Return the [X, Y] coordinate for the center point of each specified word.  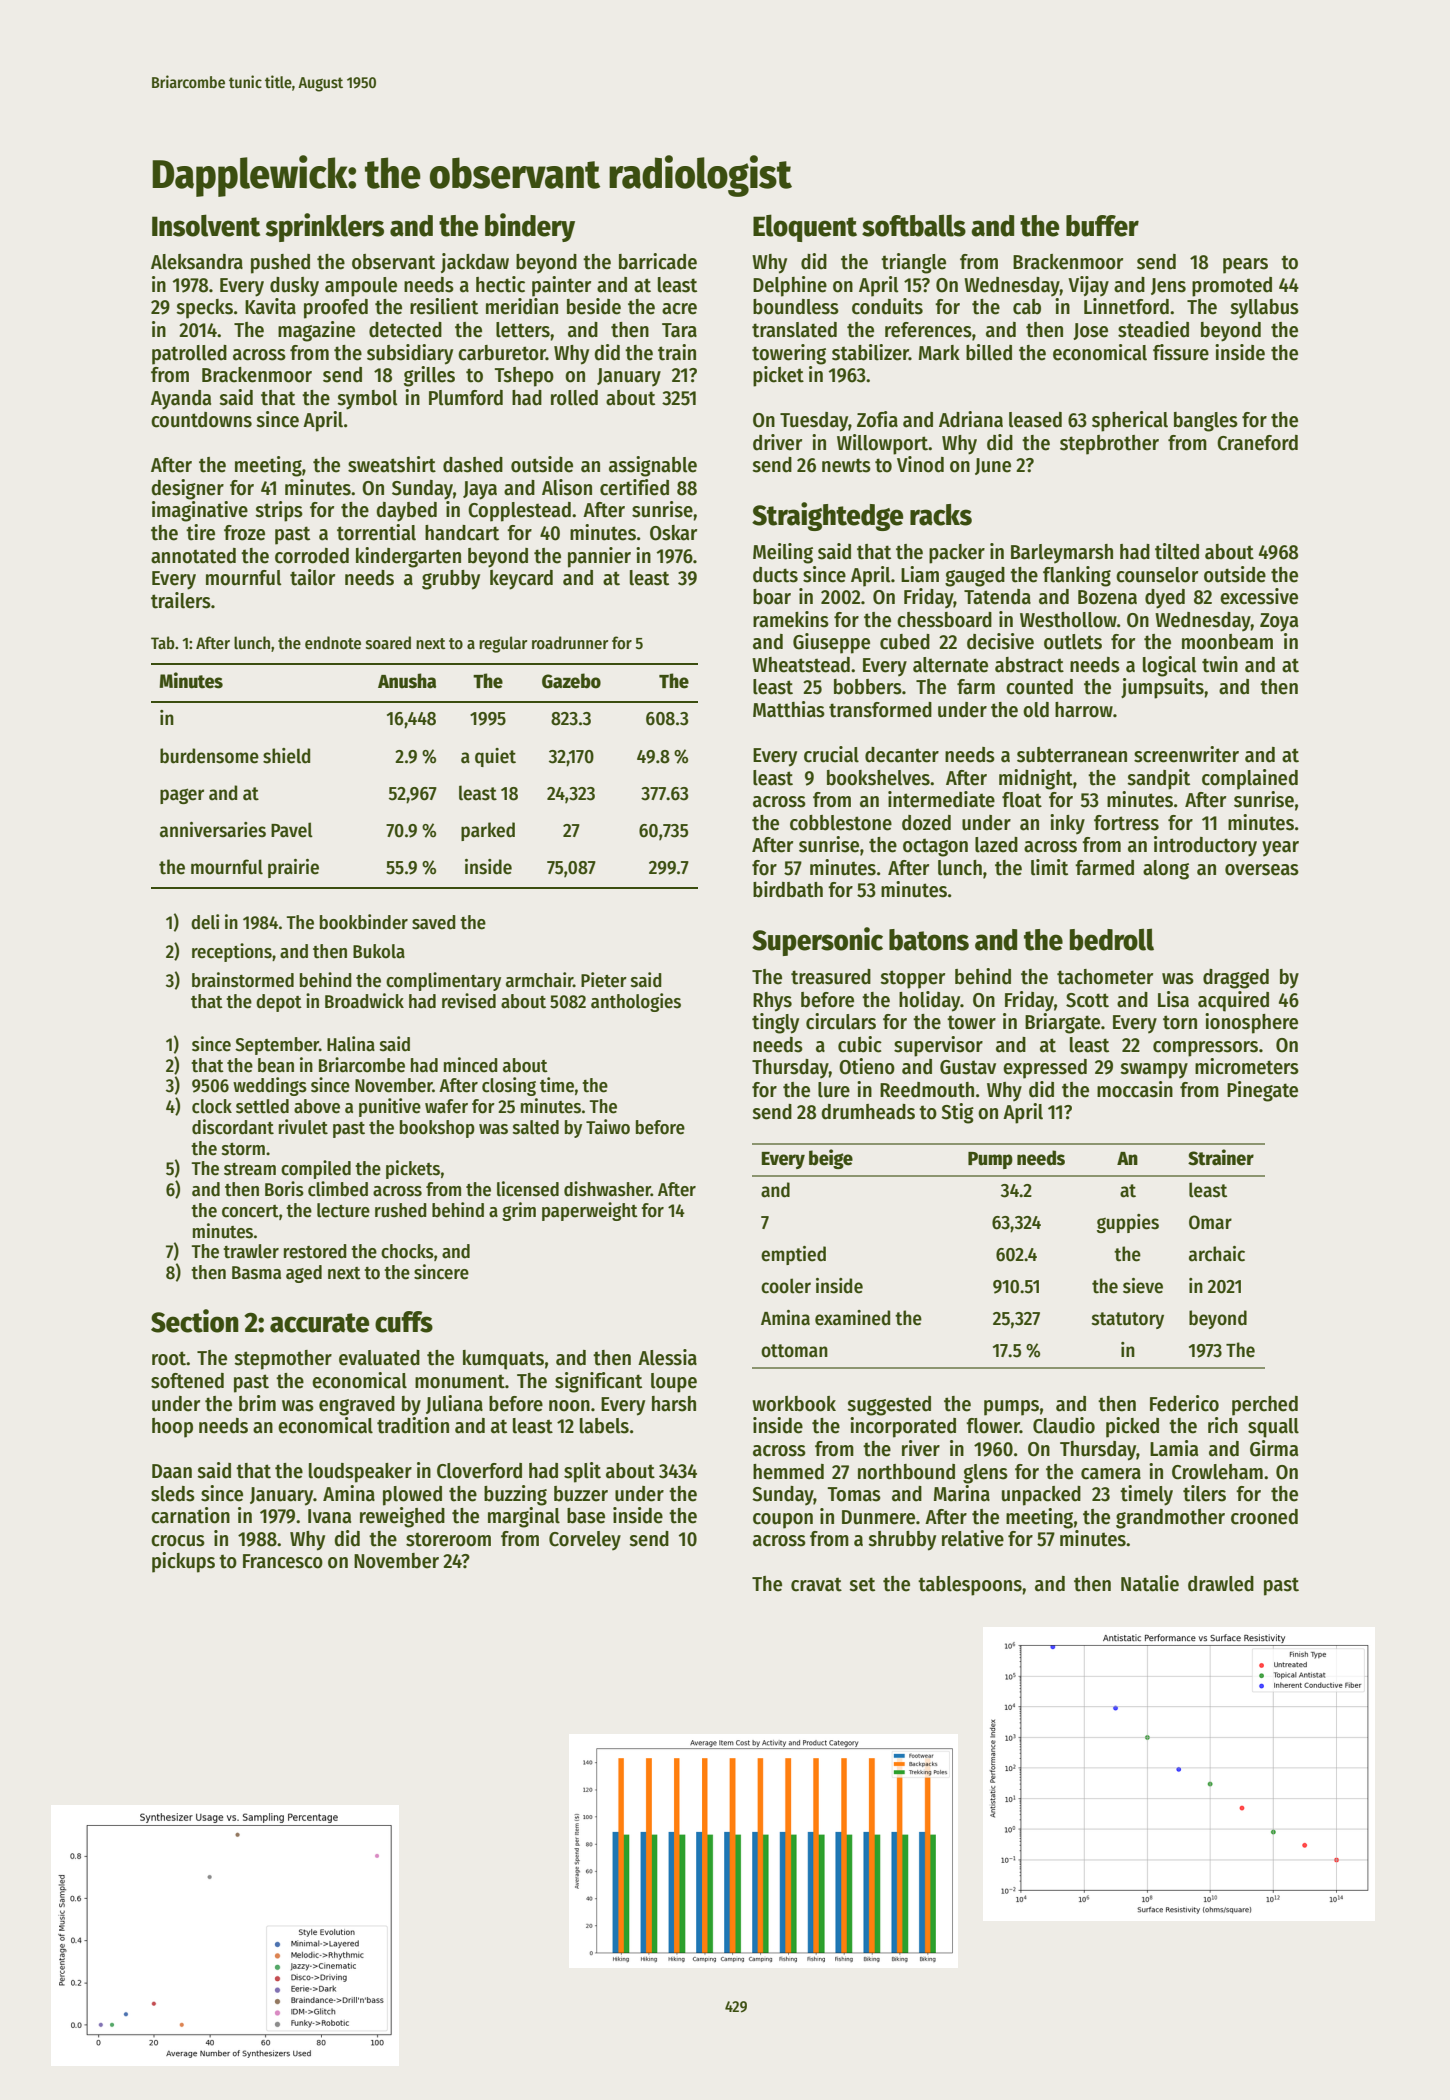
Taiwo [608, 1127]
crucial [831, 754]
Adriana [971, 419]
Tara [679, 330]
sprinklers [325, 227]
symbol [367, 400]
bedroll [1112, 939]
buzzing [515, 1495]
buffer [1102, 226]
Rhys [772, 1002]
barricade [658, 261]
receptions [232, 952]
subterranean [1072, 755]
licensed [528, 1189]
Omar [1210, 1222]
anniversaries [213, 830]
